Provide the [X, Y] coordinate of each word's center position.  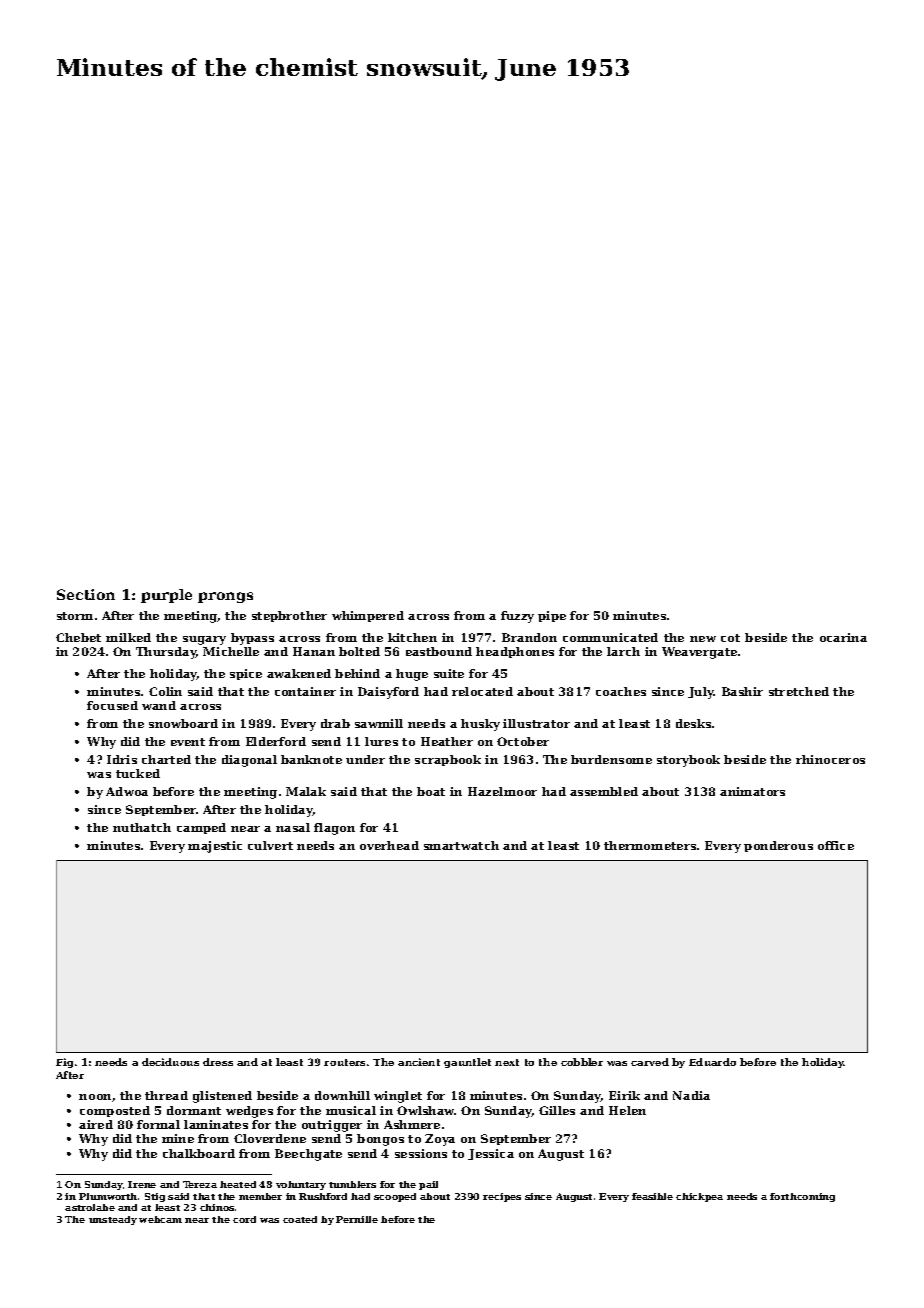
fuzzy [517, 617]
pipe [552, 616]
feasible [652, 1196]
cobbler [582, 1062]
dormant [194, 1110]
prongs [225, 597]
